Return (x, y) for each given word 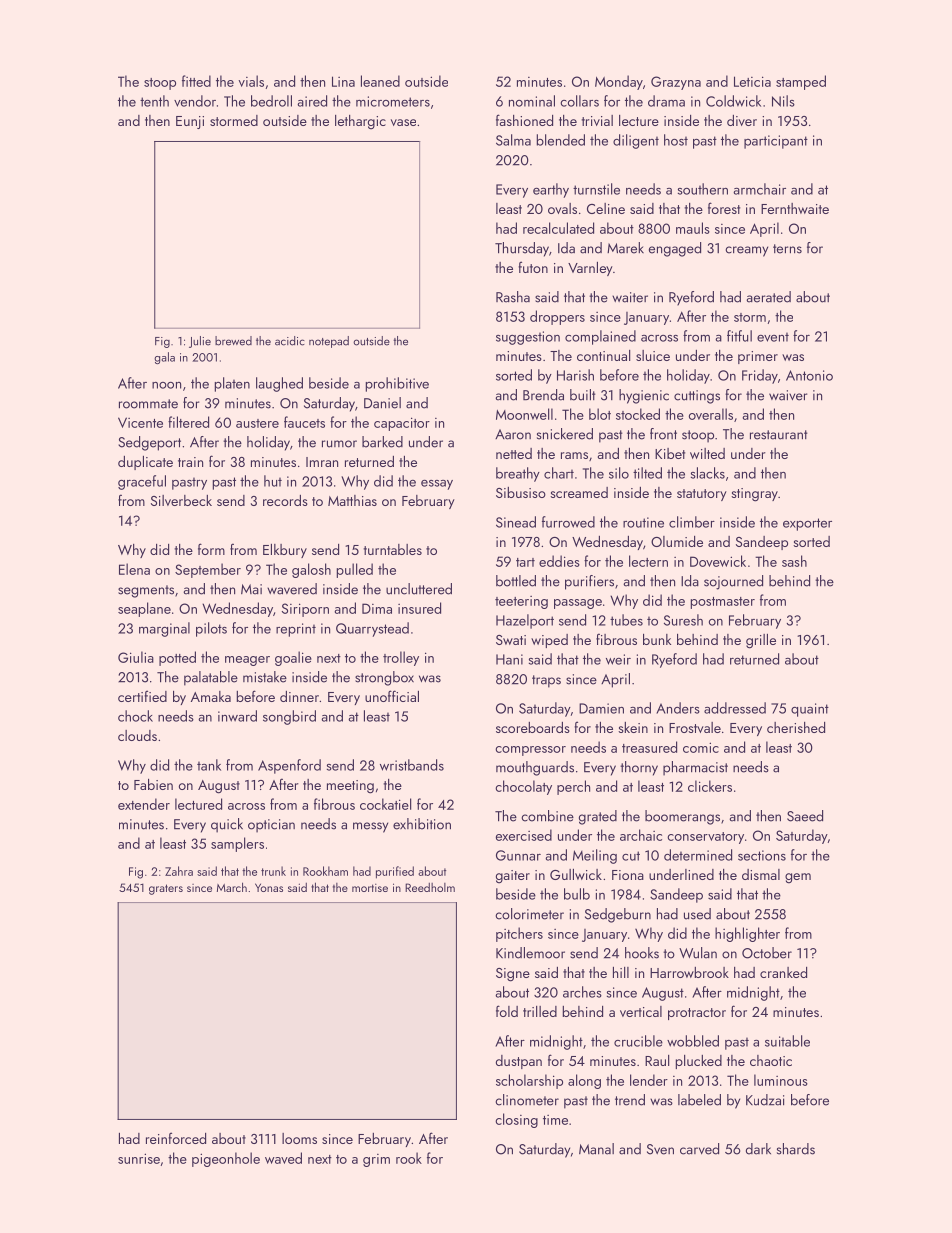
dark (758, 1149)
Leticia (752, 81)
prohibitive (397, 384)
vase (403, 122)
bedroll (271, 101)
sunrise (139, 1158)
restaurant (779, 435)
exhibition (422, 824)
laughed (279, 384)
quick (227, 825)
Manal (596, 1149)
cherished (796, 727)
